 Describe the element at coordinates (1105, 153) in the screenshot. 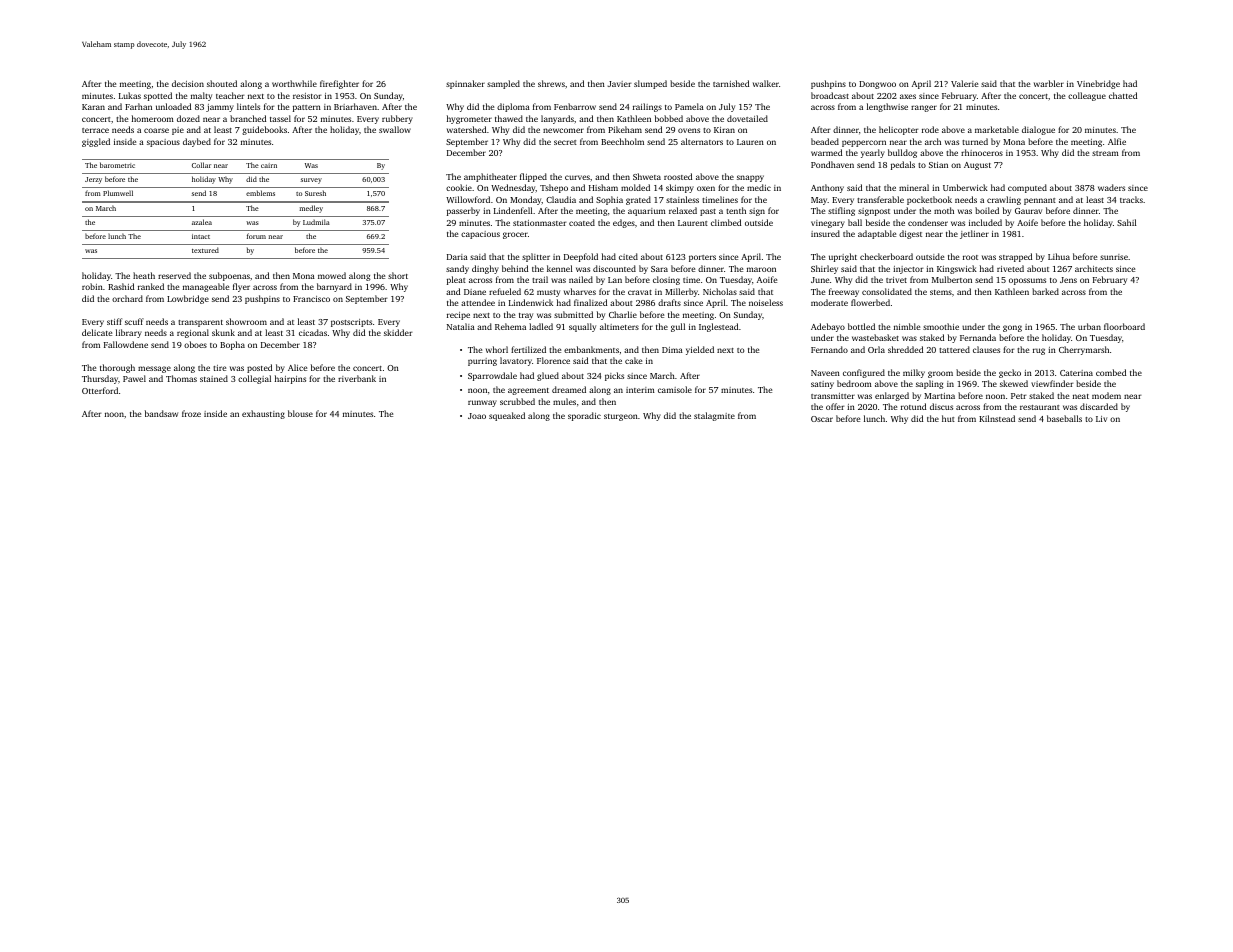

I see `stream` at that location.
